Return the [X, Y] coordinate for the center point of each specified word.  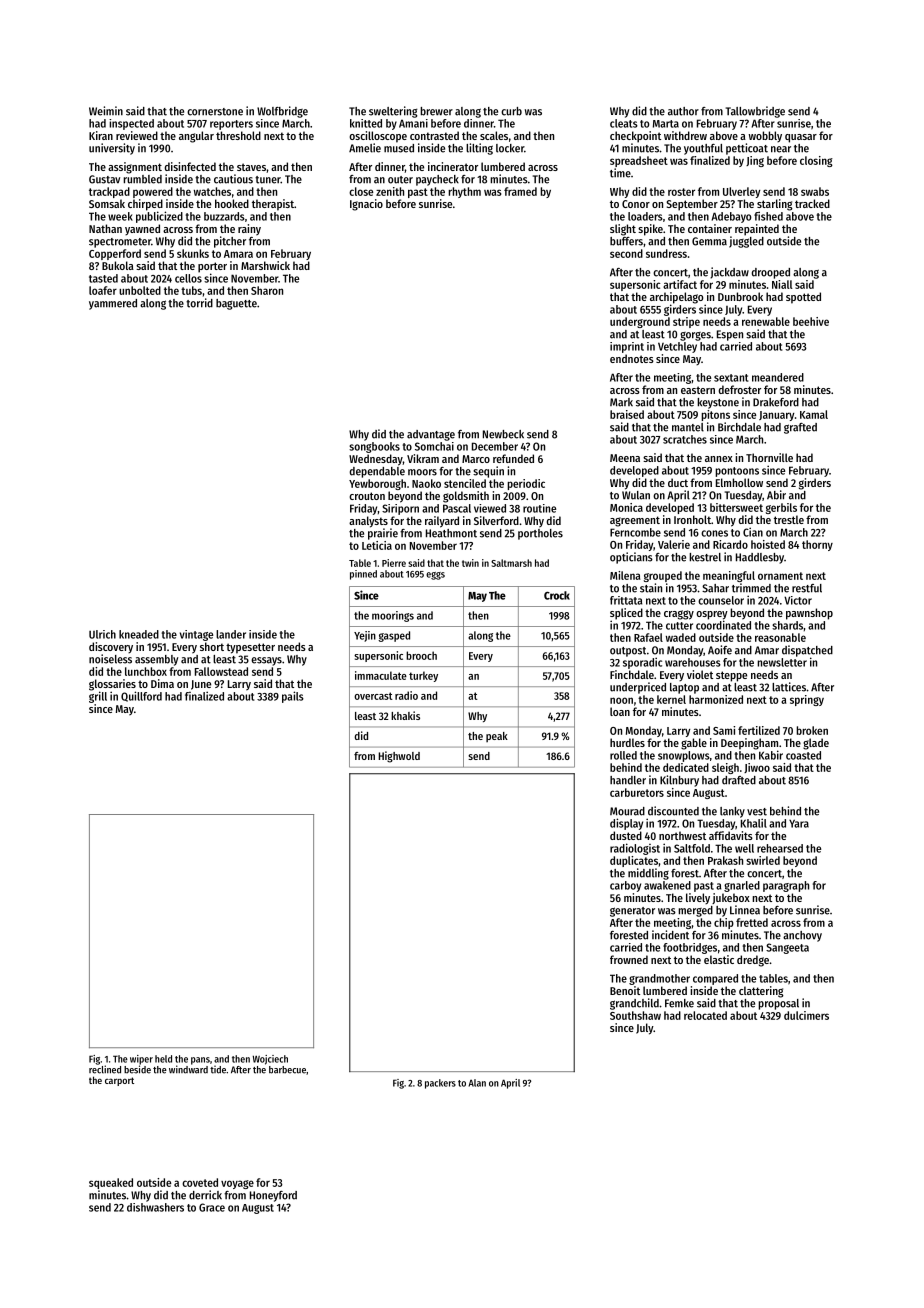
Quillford [141, 696]
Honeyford [273, 1196]
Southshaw [635, 1015]
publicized [159, 217]
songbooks [374, 447]
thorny [817, 545]
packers [440, 1084]
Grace [212, 1207]
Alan [477, 1083]
